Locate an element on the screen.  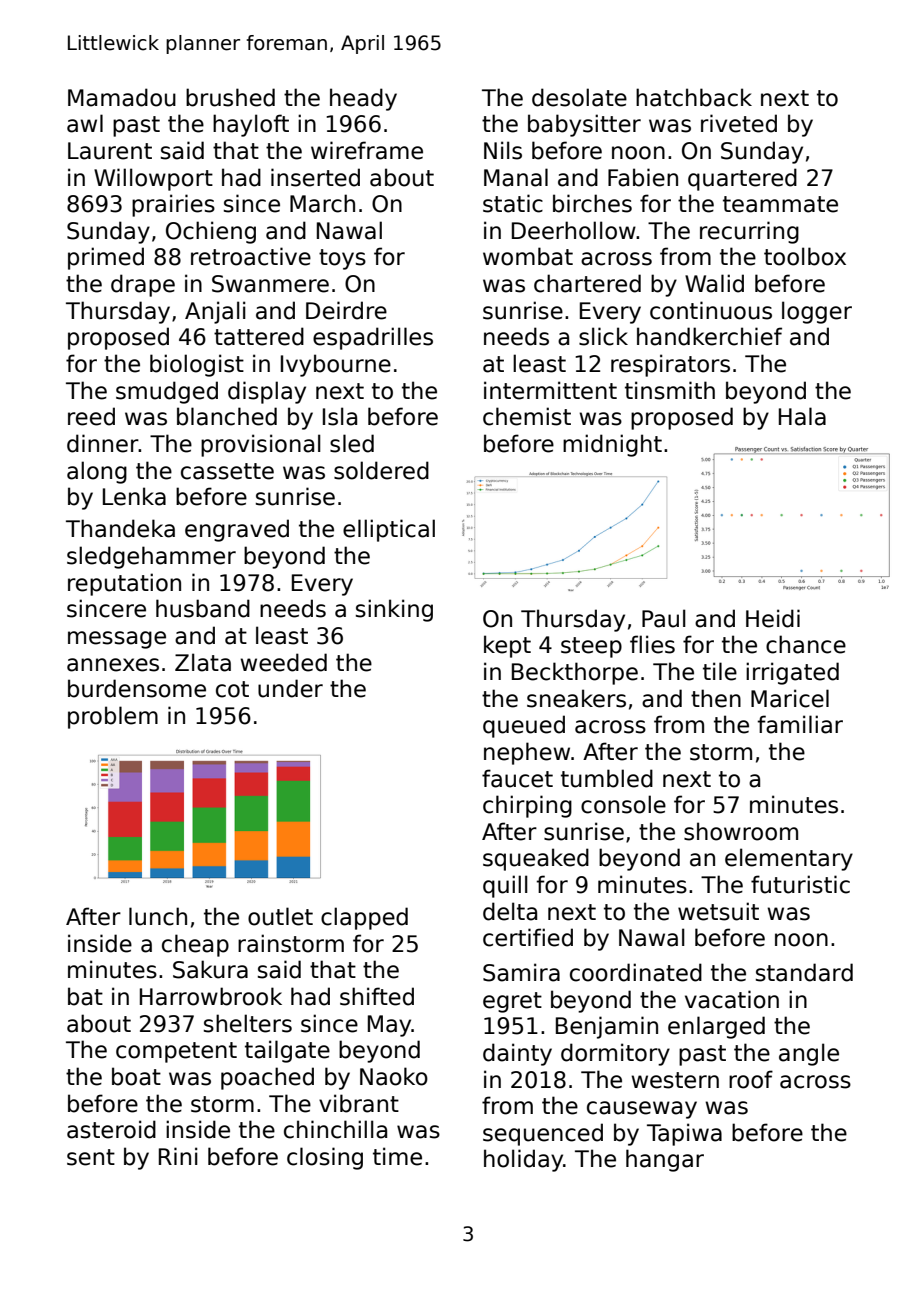
Nils is located at coordinates (503, 150).
